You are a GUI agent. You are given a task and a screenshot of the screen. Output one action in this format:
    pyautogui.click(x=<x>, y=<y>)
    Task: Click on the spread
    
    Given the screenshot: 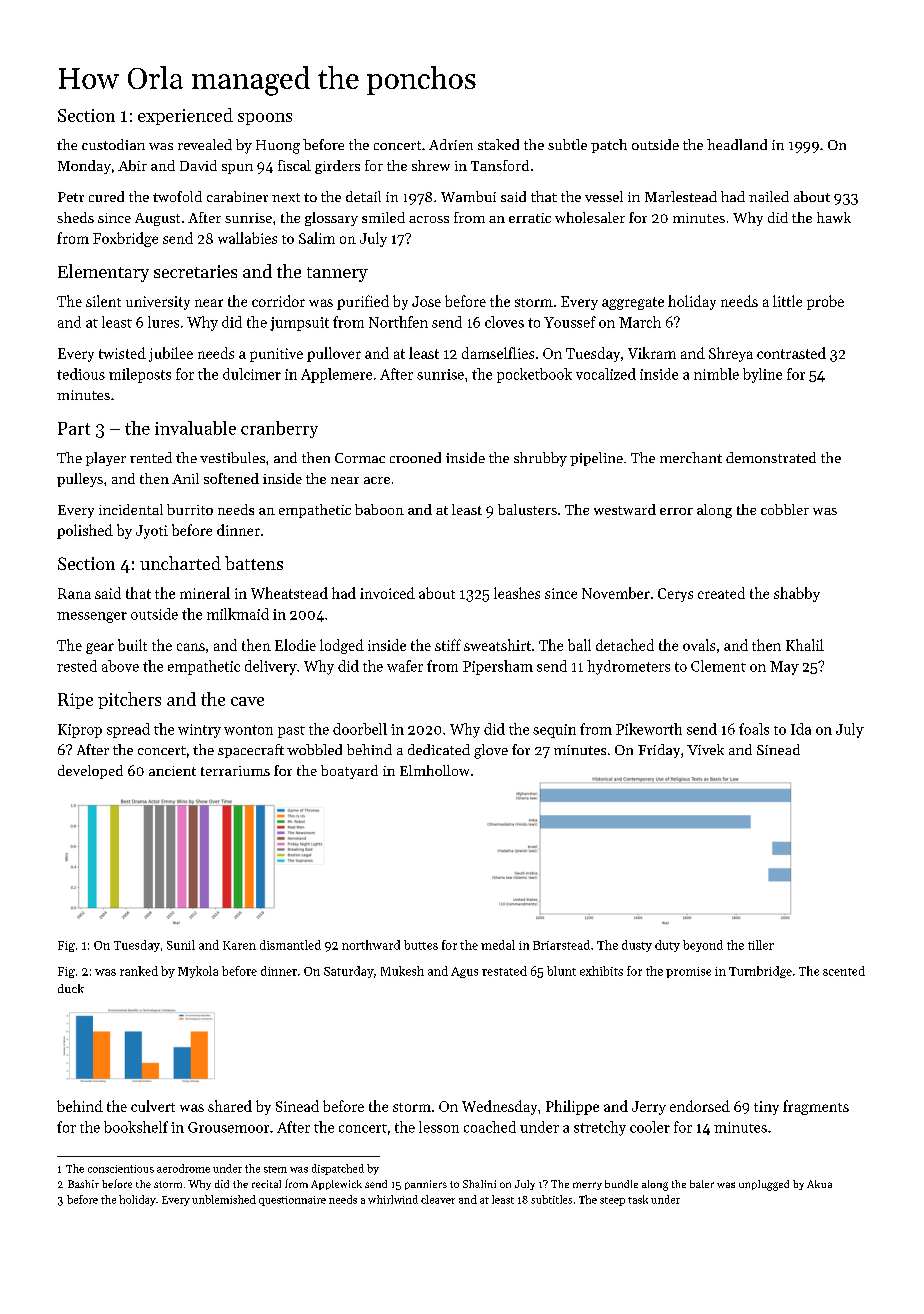 What is the action you would take?
    pyautogui.click(x=128, y=730)
